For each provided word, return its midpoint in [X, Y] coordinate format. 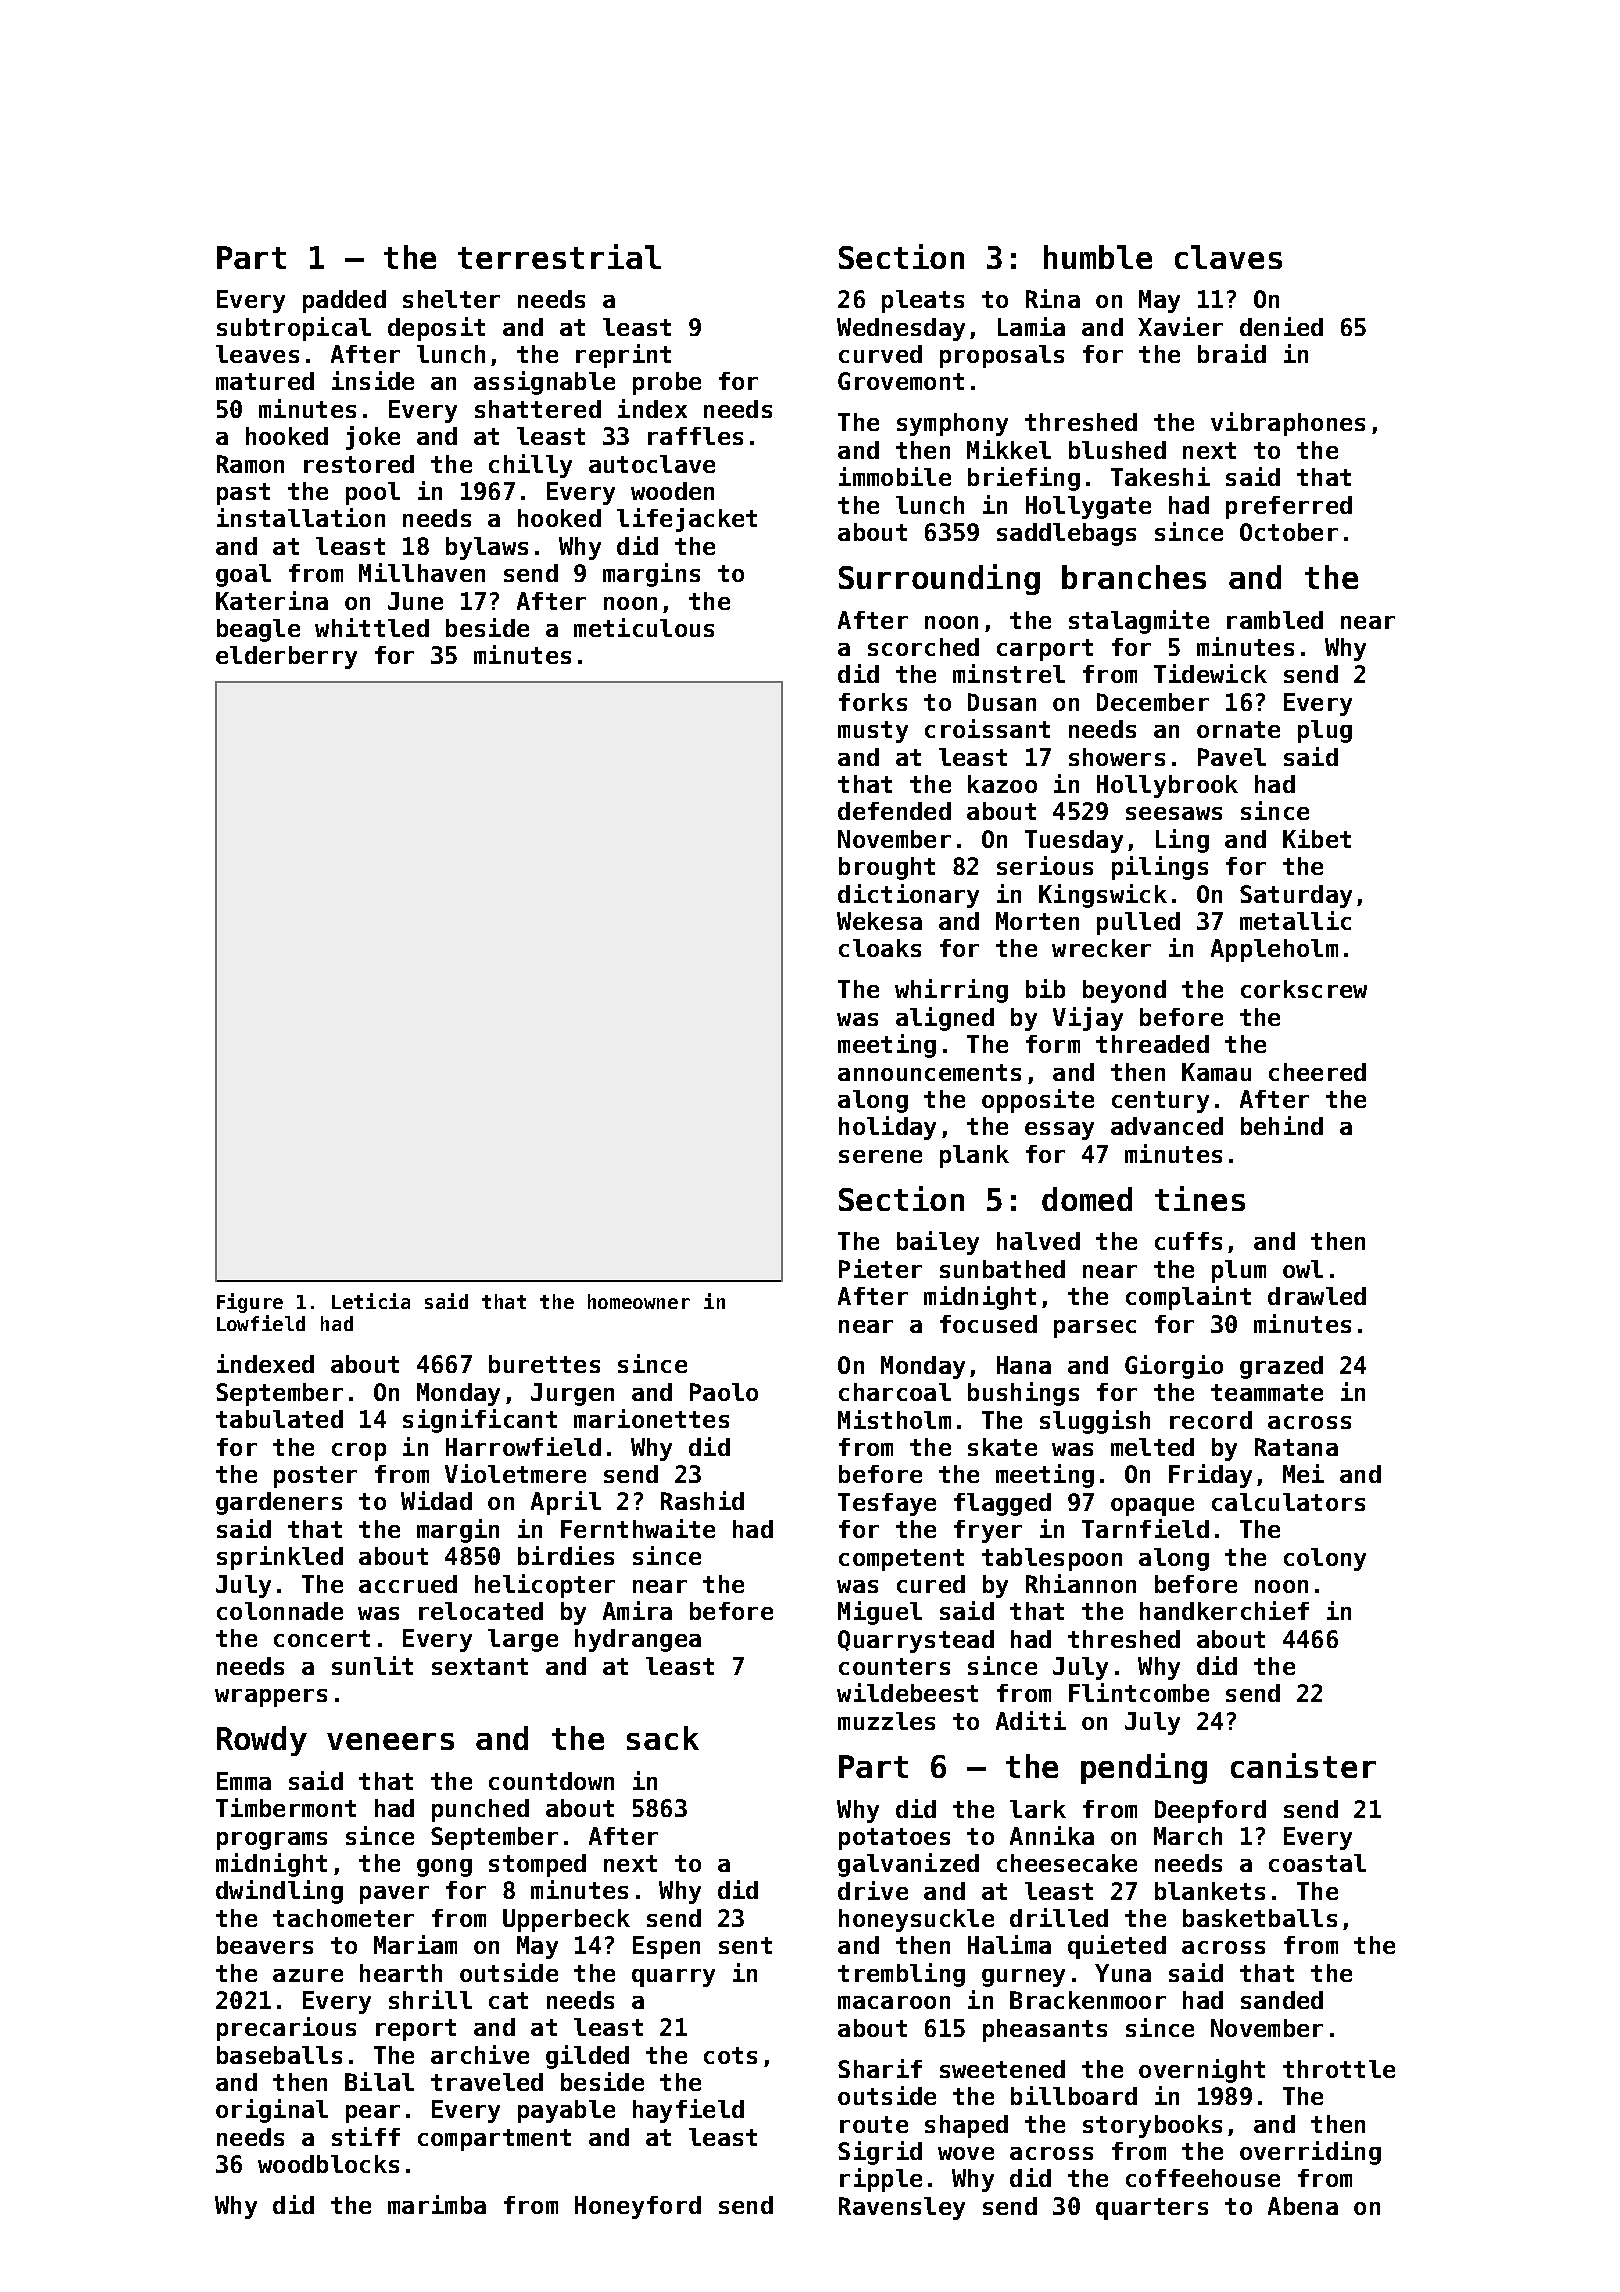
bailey [938, 1243]
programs [272, 1841]
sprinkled [280, 1558]
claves [1228, 257]
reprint [623, 356]
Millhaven [422, 572]
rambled [1275, 620]
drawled [1317, 1296]
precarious [286, 2029]
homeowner [639, 1301]
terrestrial [559, 256]
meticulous [644, 627]
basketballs [1260, 1918]
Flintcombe [1139, 1692]
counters [894, 1666]
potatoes [894, 1839]
